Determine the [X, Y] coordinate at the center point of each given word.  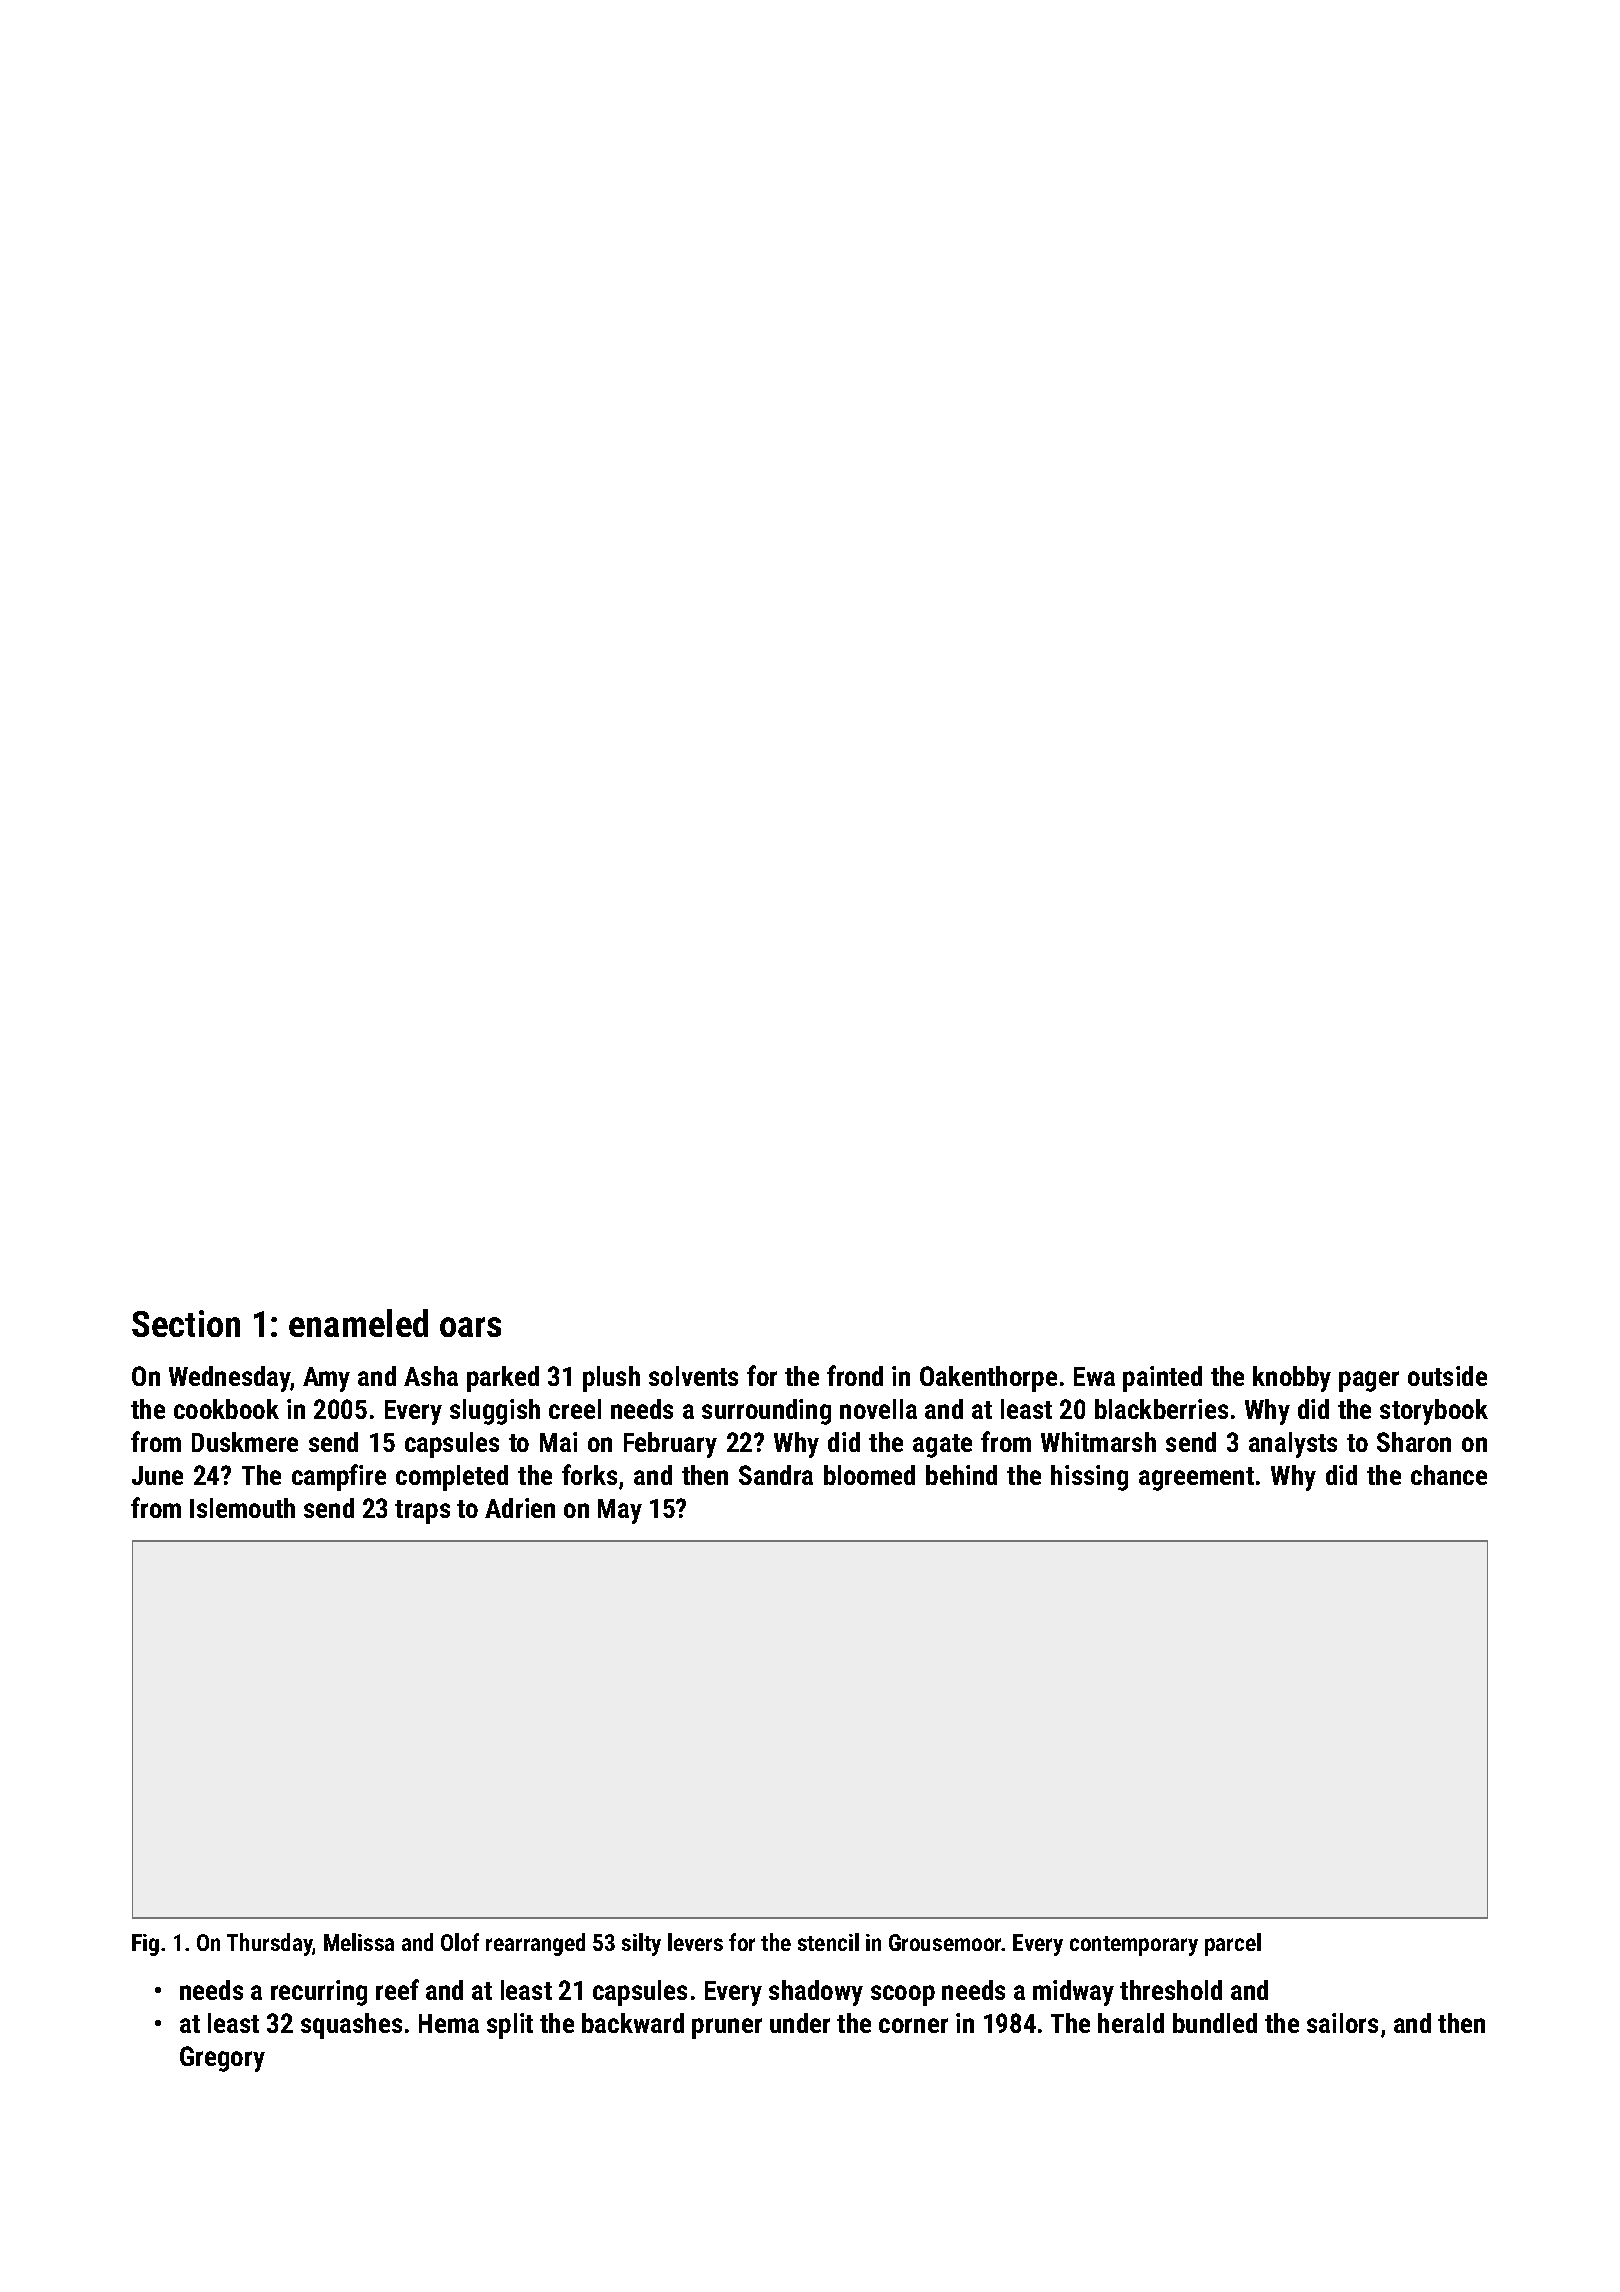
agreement [1196, 1479]
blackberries [1161, 1409]
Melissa [359, 1942]
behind [961, 1475]
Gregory [222, 2059]
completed [452, 1478]
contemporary [1134, 1946]
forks [589, 1474]
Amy [326, 1379]
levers [695, 1942]
